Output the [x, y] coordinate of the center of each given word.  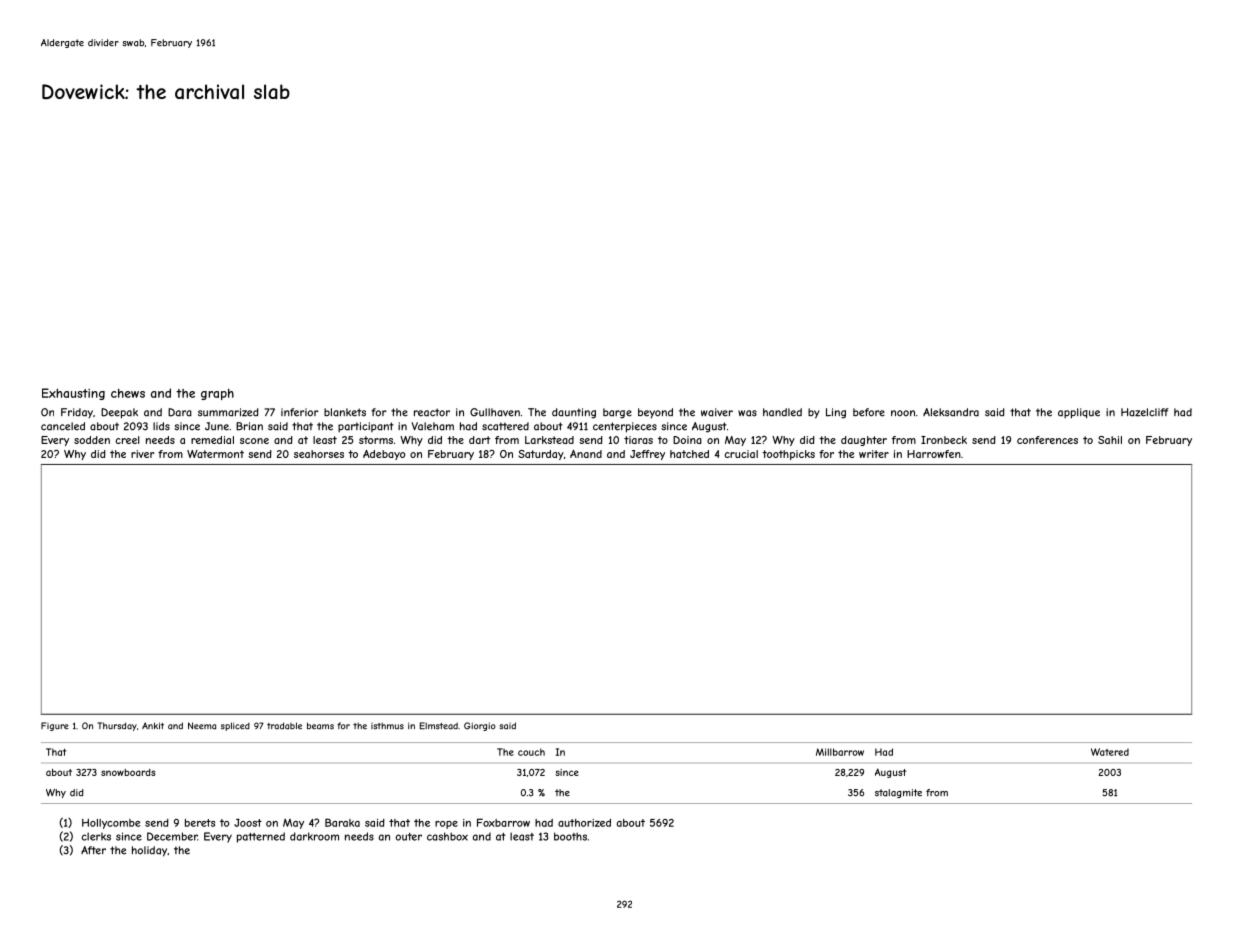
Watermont [215, 454]
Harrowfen [934, 454]
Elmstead [439, 726]
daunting [574, 413]
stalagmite [898, 793]
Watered [1110, 752]
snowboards [128, 772]
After [93, 850]
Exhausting [73, 394]
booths [570, 836]
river [142, 454]
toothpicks [788, 455]
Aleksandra [951, 412]
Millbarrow [840, 752]
